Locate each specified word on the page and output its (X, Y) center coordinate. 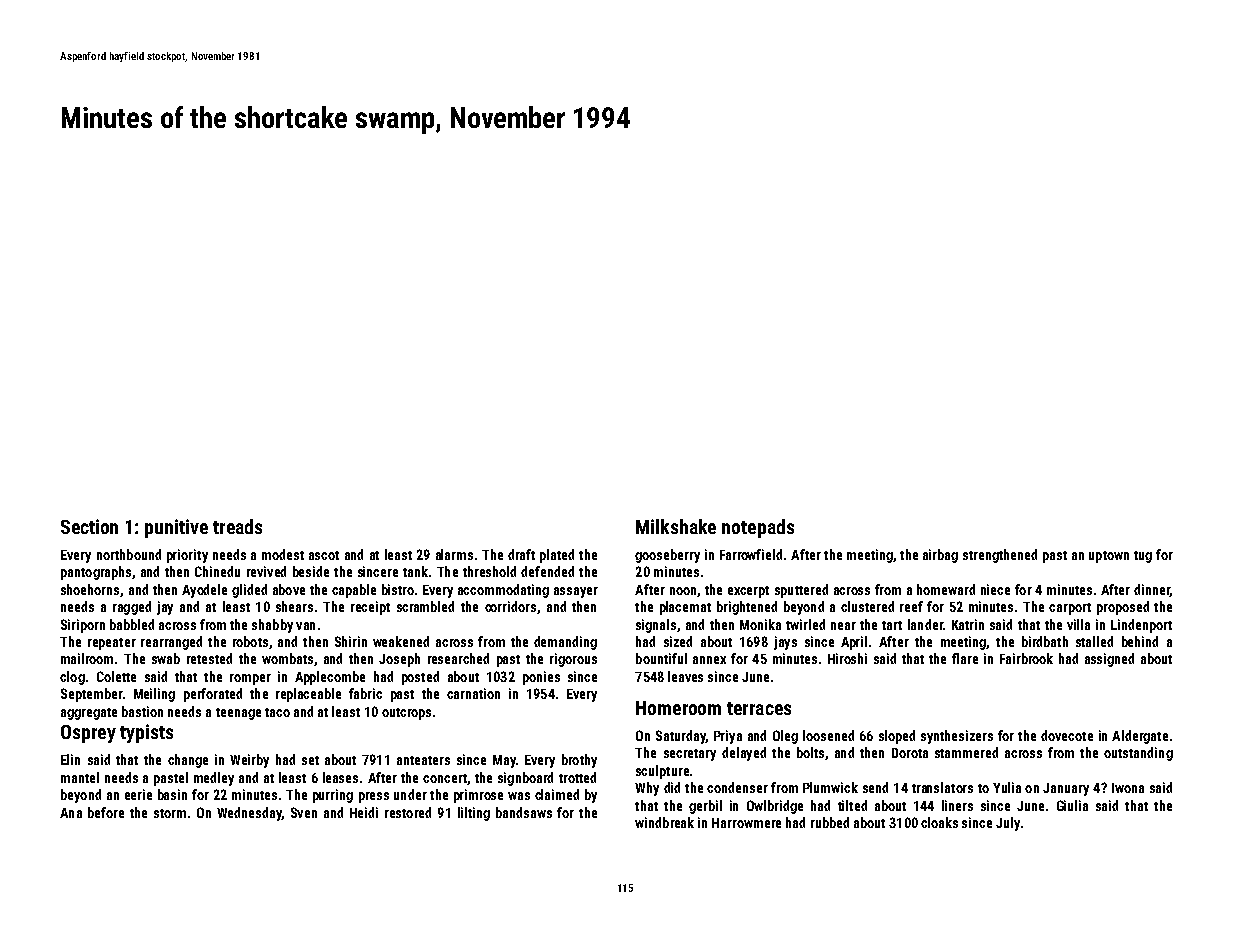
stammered (966, 752)
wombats (287, 658)
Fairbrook (1026, 658)
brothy (579, 761)
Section (89, 526)
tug (1143, 557)
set (310, 760)
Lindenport (1141, 626)
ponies (541, 678)
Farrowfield (751, 554)
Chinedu (217, 571)
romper (250, 679)
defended (547, 571)
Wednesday (249, 814)
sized (678, 641)
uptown (1109, 557)
